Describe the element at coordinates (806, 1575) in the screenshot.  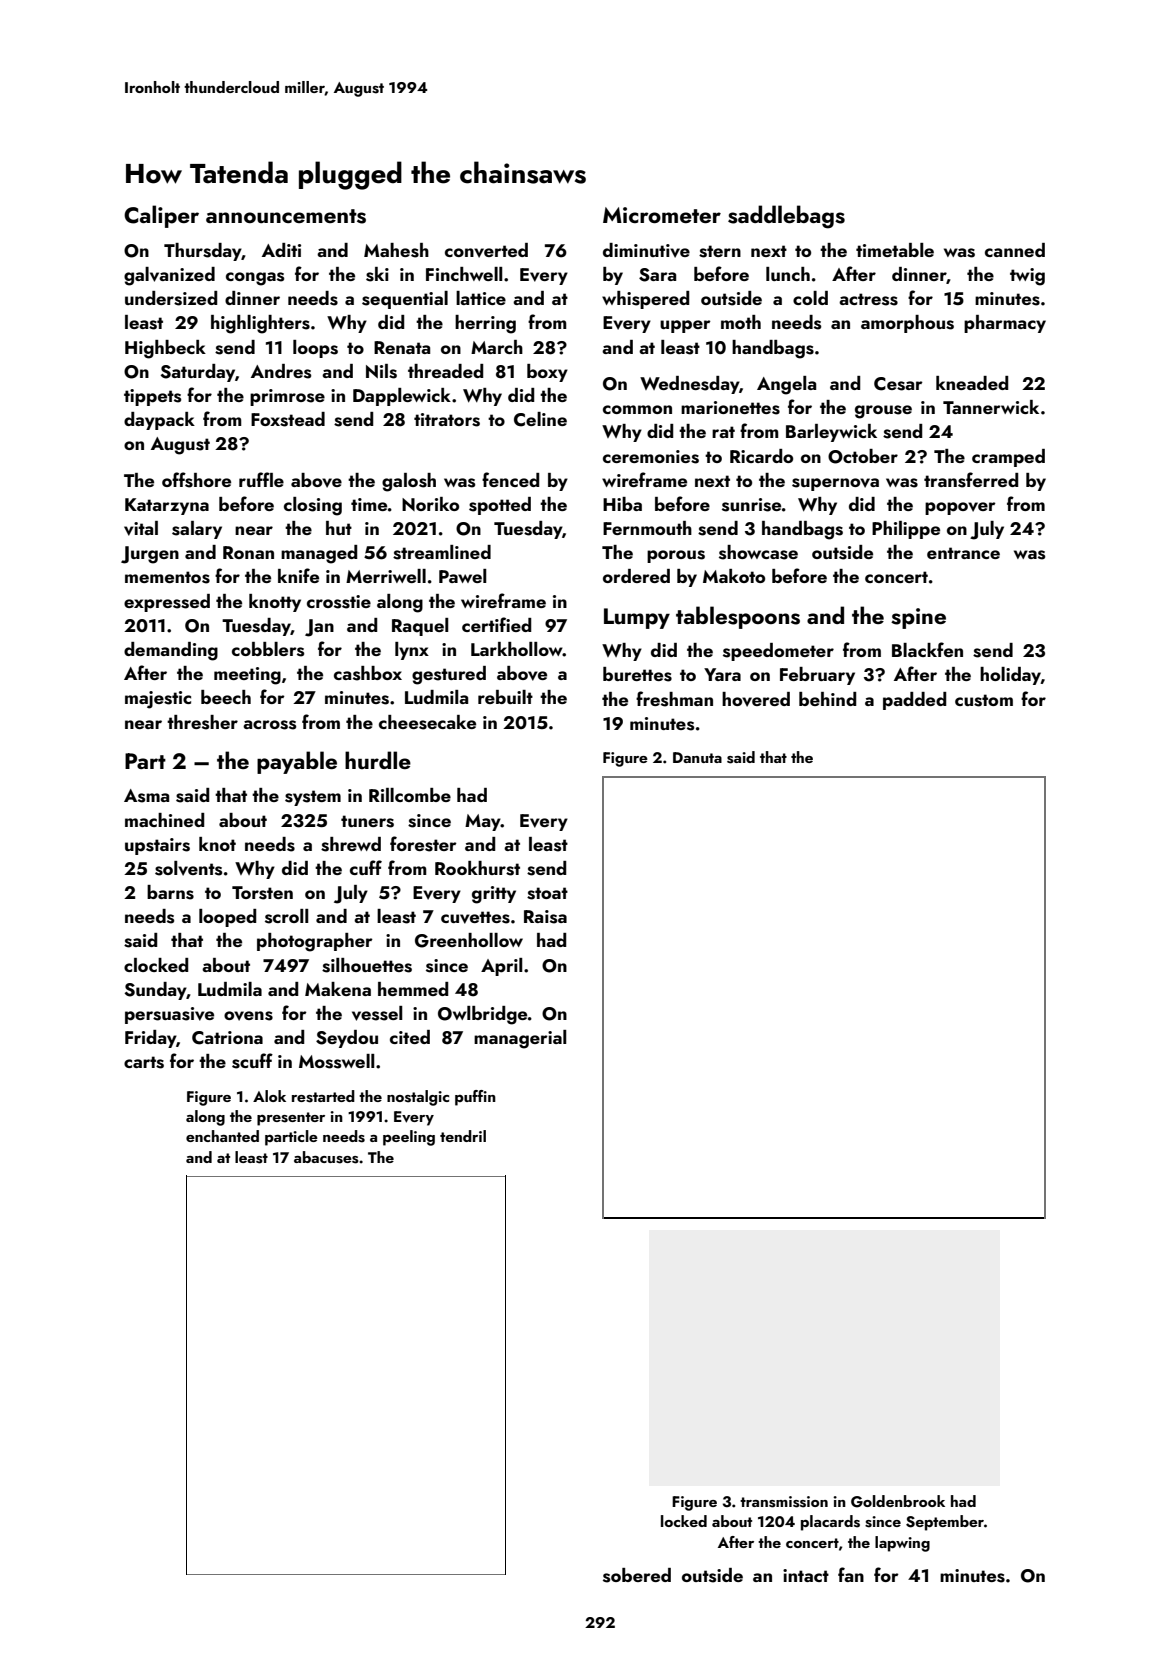
I see `intact` at that location.
